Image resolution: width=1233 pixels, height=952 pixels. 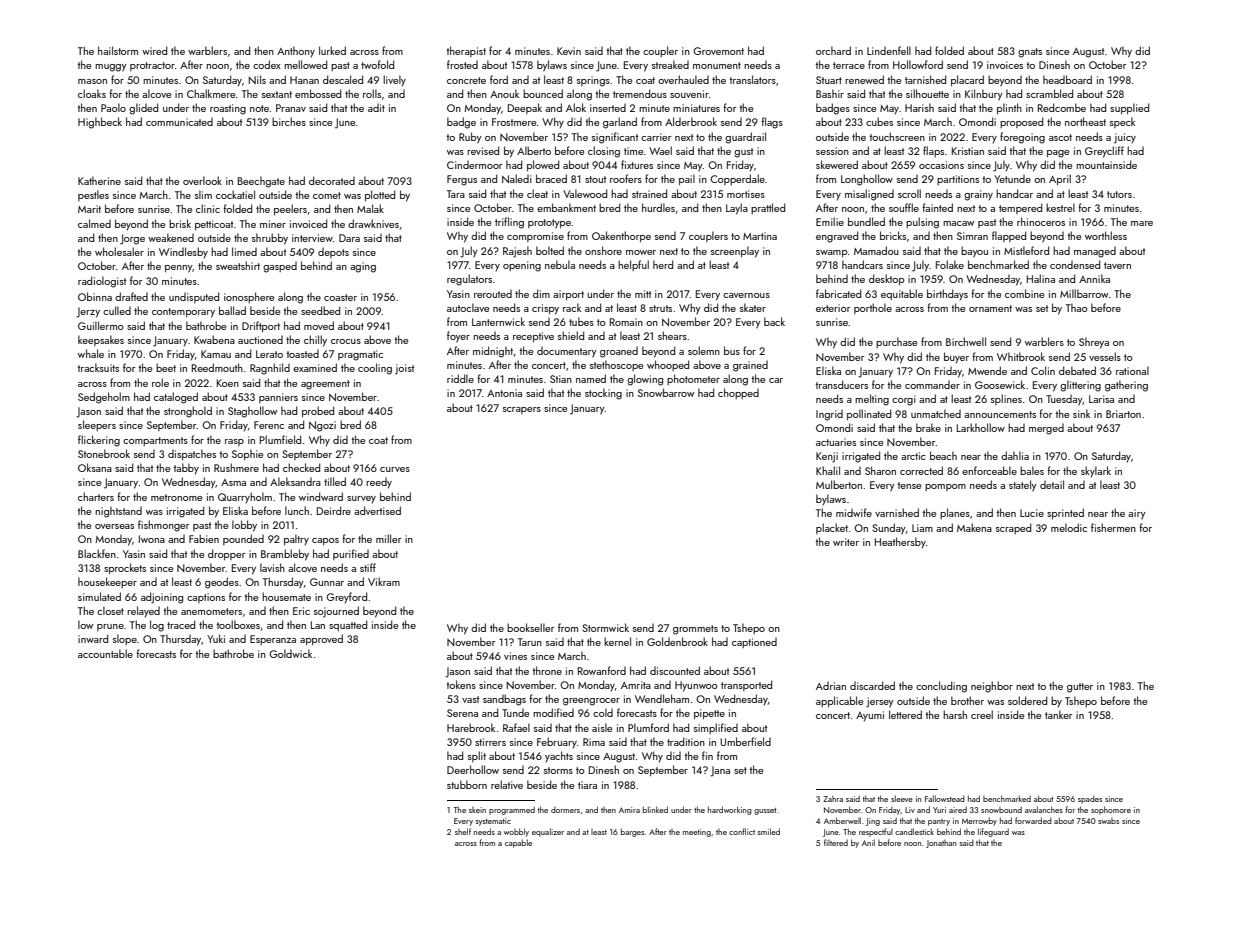 I want to click on Marit, so click(x=89, y=209).
